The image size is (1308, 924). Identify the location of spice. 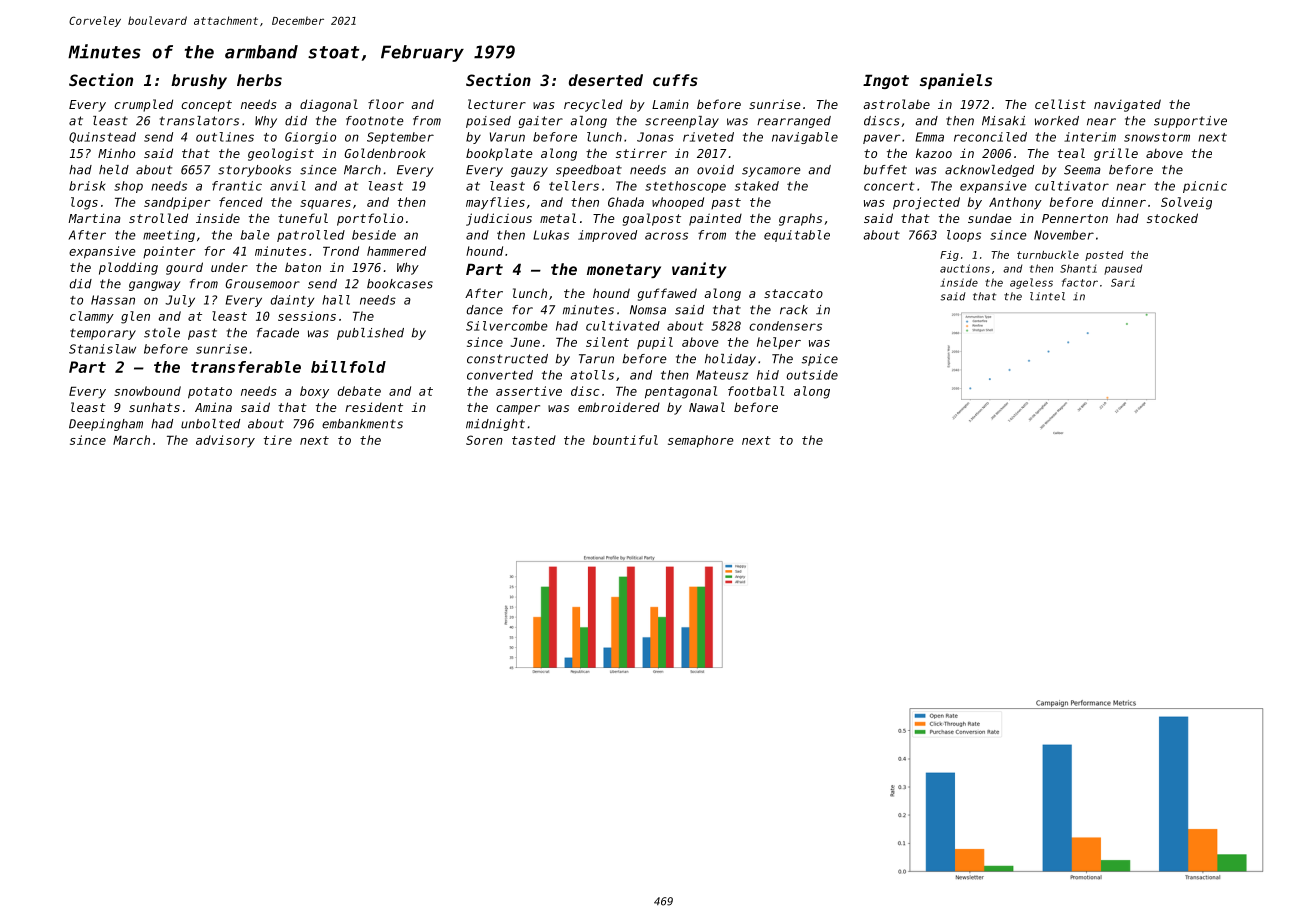
(820, 360).
